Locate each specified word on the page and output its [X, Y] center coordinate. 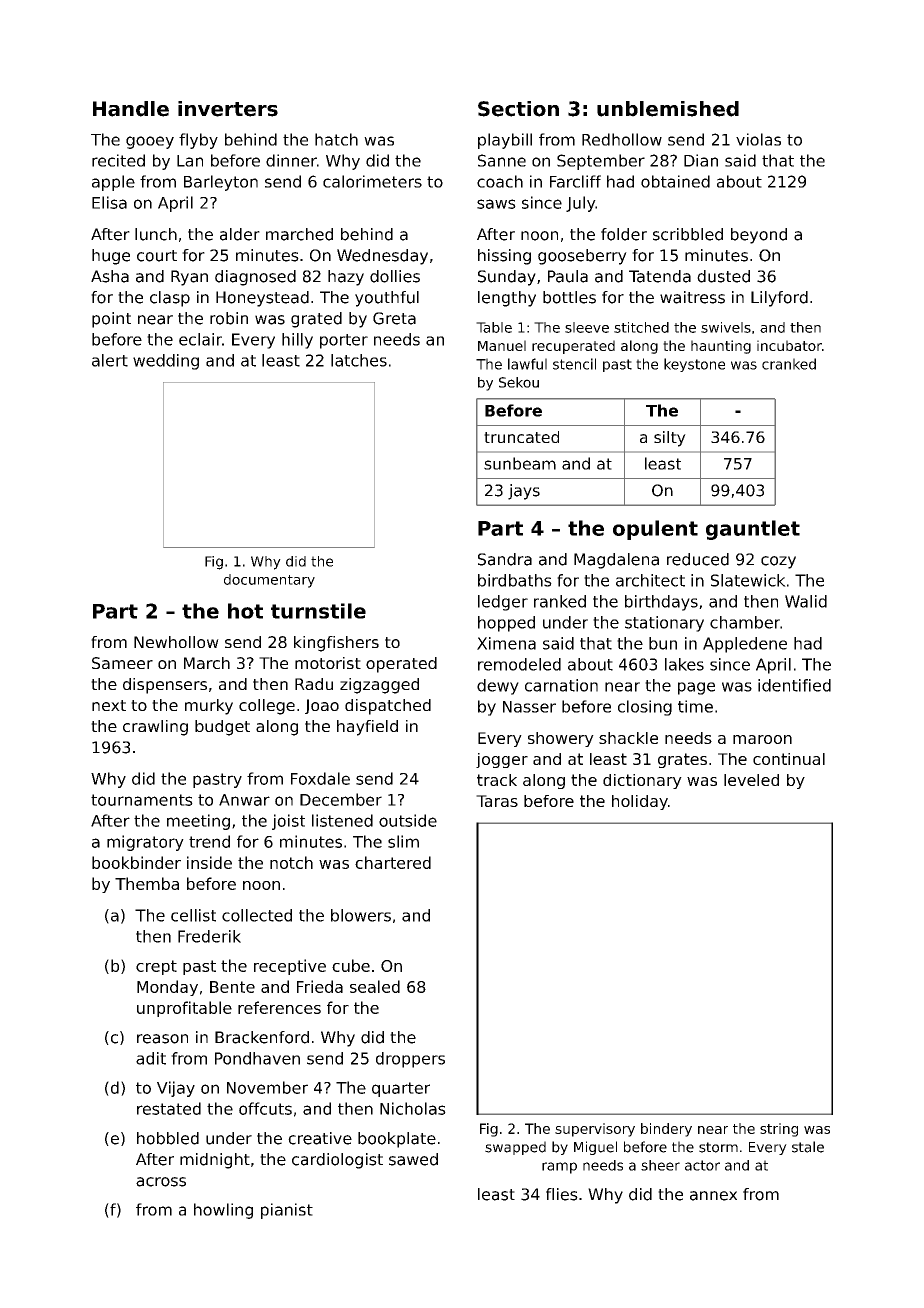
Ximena [506, 643]
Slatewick [748, 580]
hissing [504, 257]
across [161, 1182]
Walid [806, 601]
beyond [759, 236]
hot [245, 611]
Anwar [244, 800]
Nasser [529, 707]
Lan [190, 161]
